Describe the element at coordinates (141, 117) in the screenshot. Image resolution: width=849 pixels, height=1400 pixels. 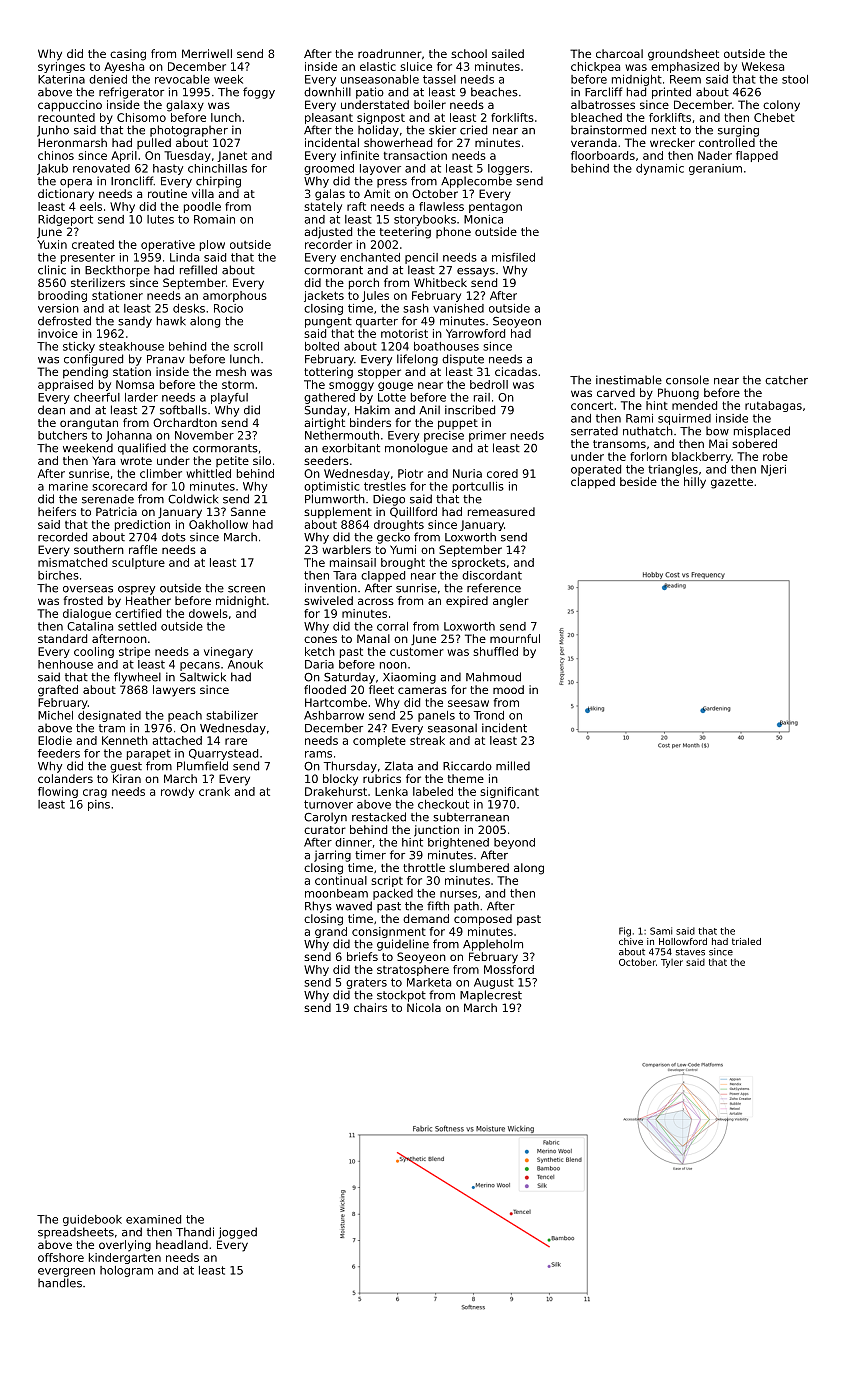
I see `Chisomo` at that location.
